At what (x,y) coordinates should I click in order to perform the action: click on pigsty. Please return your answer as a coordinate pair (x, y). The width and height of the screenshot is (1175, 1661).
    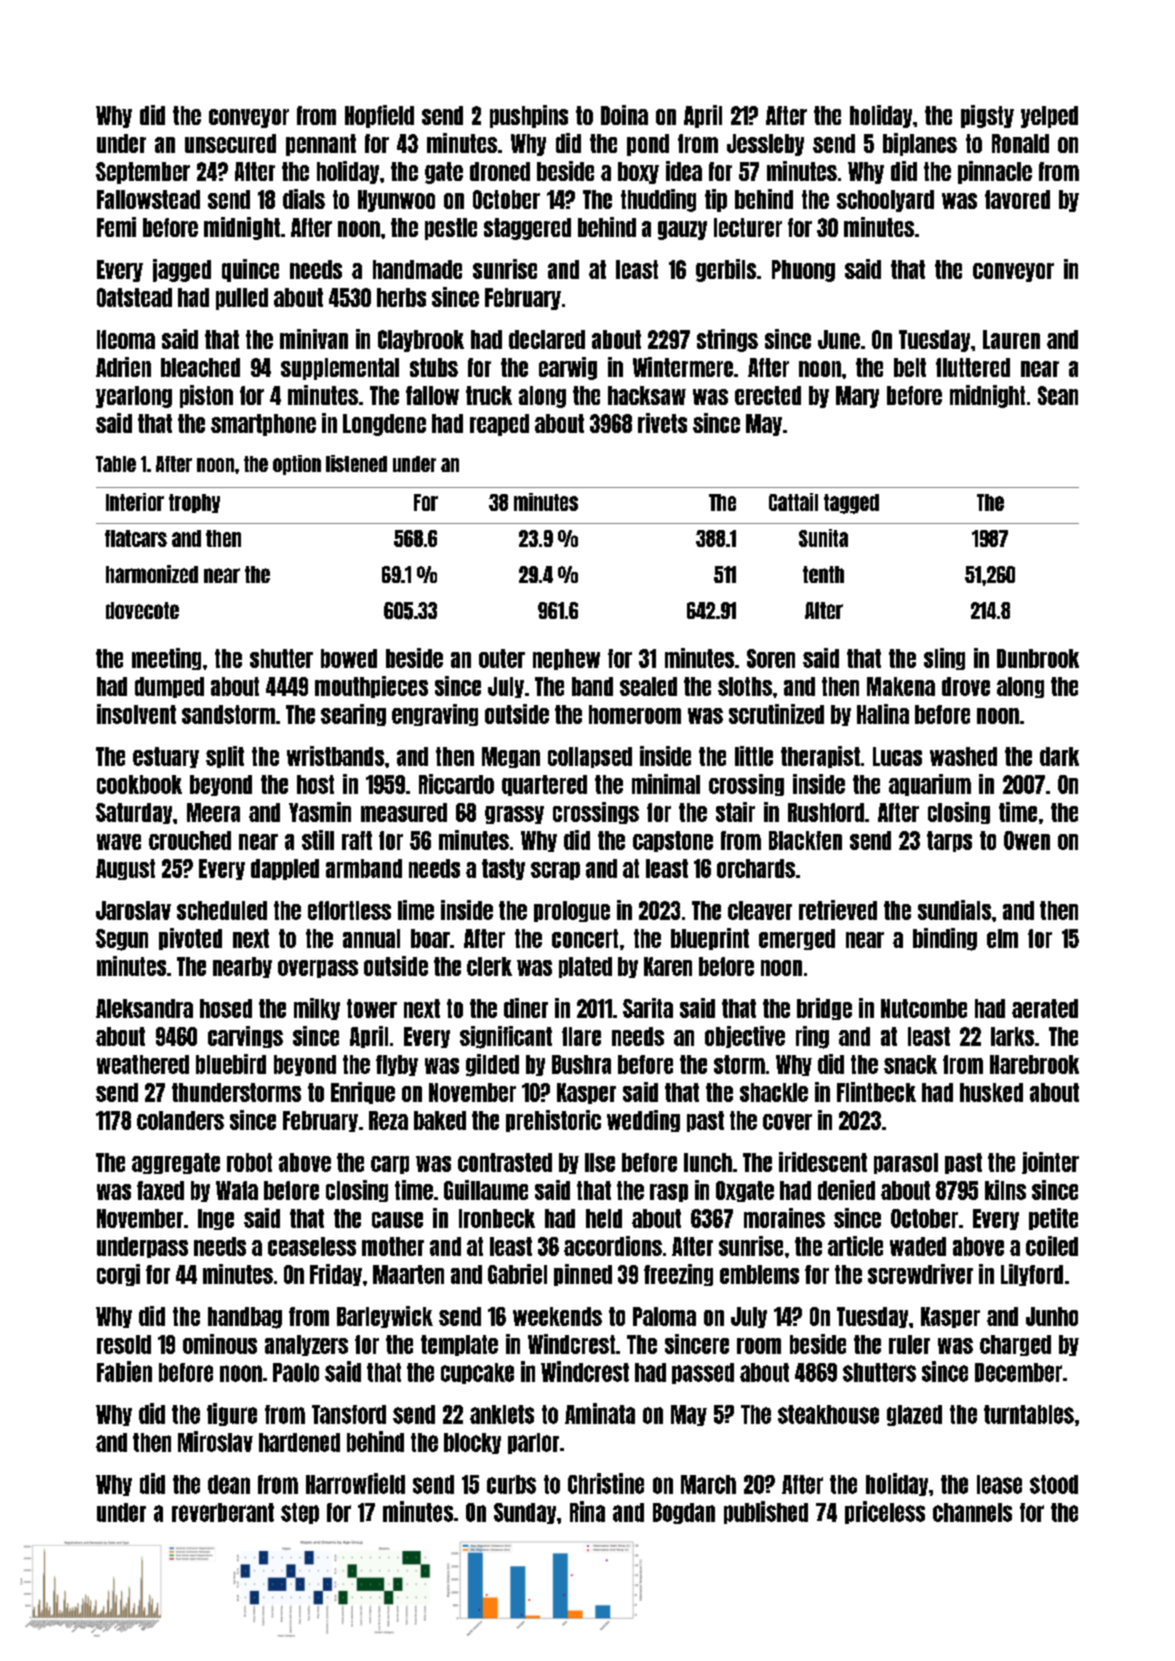
    Looking at the image, I should click on (987, 116).
